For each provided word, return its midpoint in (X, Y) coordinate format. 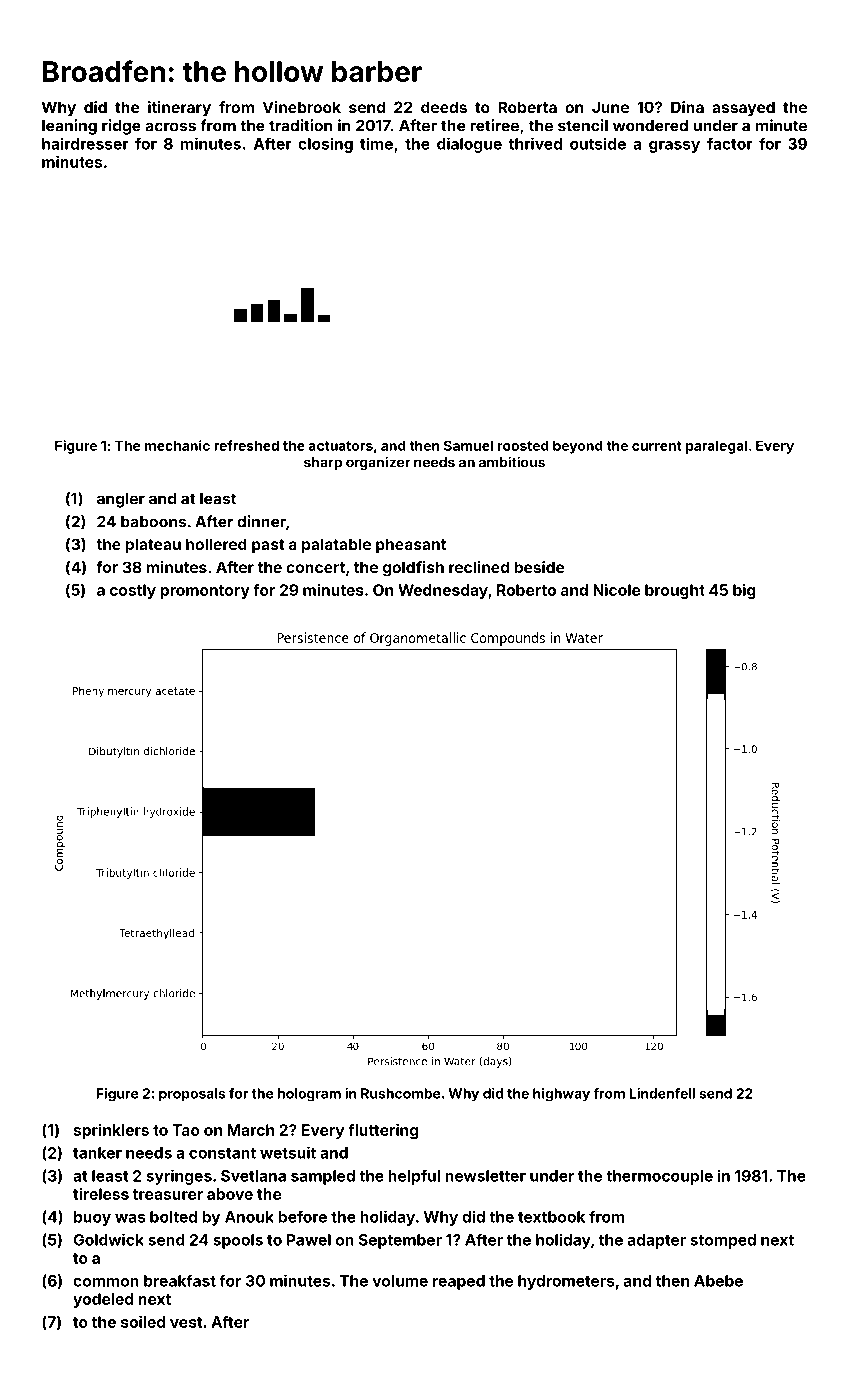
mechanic (177, 445)
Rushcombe (400, 1093)
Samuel (468, 445)
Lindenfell (662, 1093)
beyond (578, 447)
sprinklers (111, 1131)
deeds (444, 107)
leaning (69, 127)
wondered (650, 126)
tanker (97, 1153)
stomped (723, 1241)
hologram (309, 1095)
